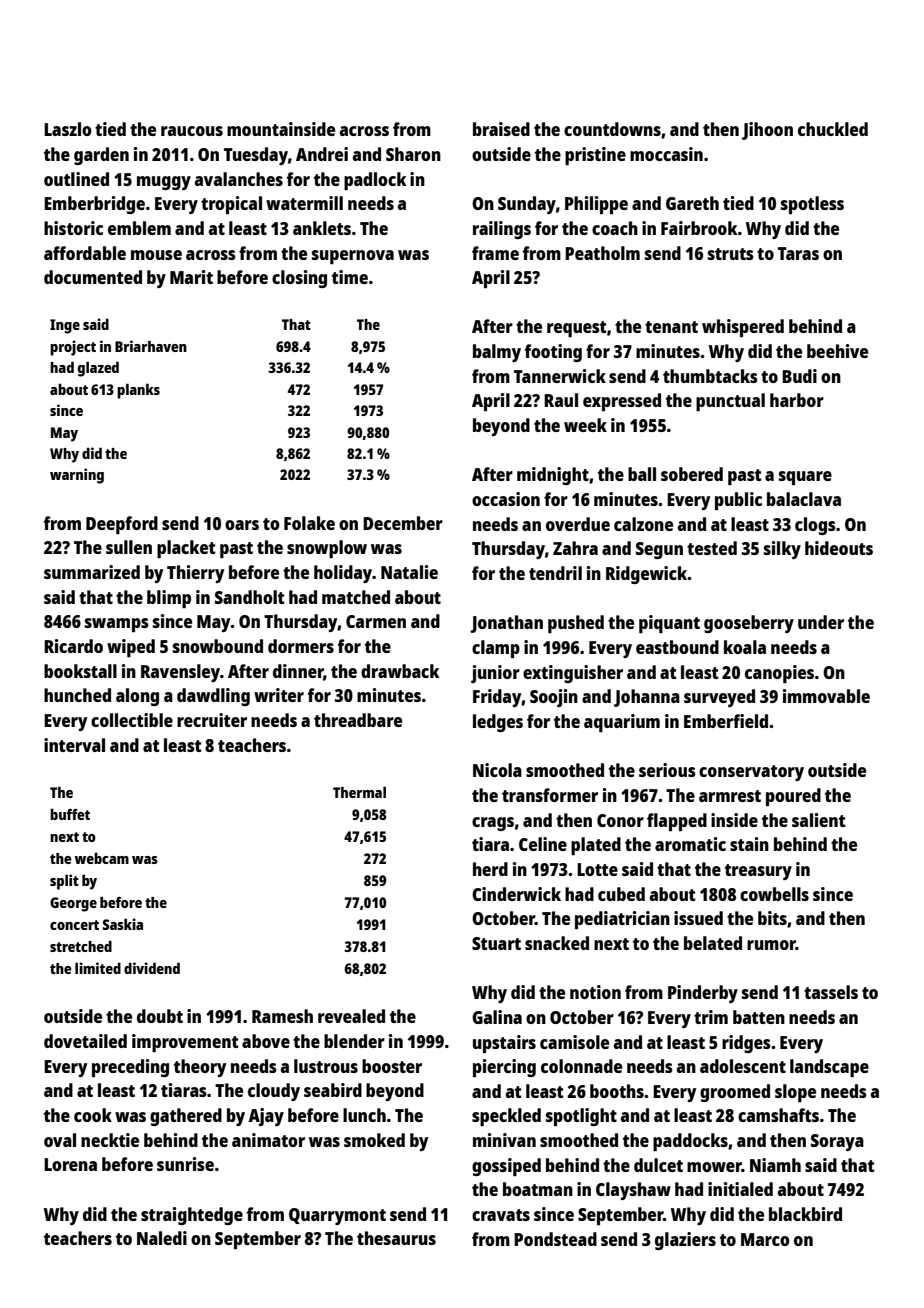  What do you see at coordinates (268, 1140) in the page?
I see `animator` at bounding box center [268, 1140].
